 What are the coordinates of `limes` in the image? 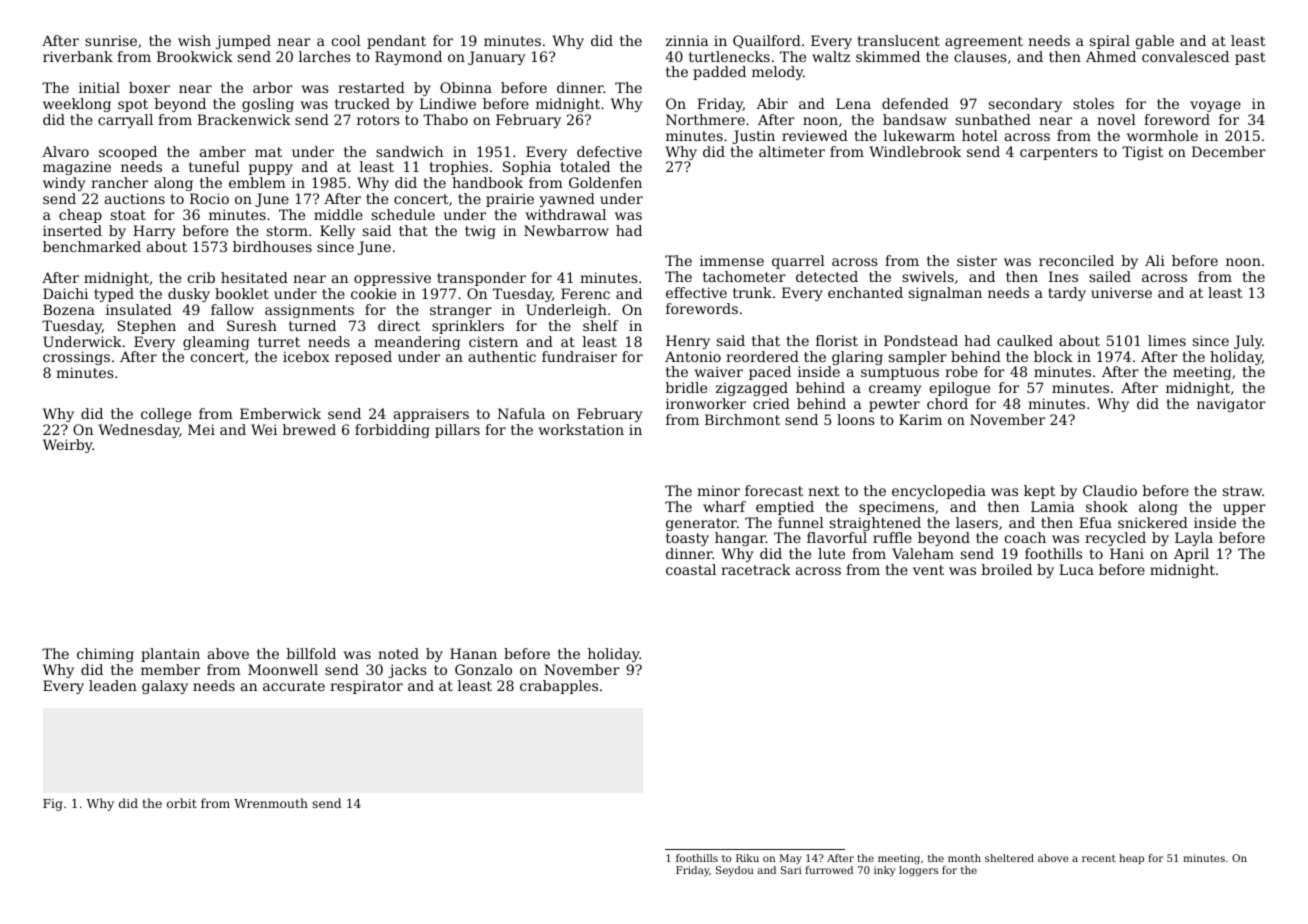 It's located at (1167, 340).
